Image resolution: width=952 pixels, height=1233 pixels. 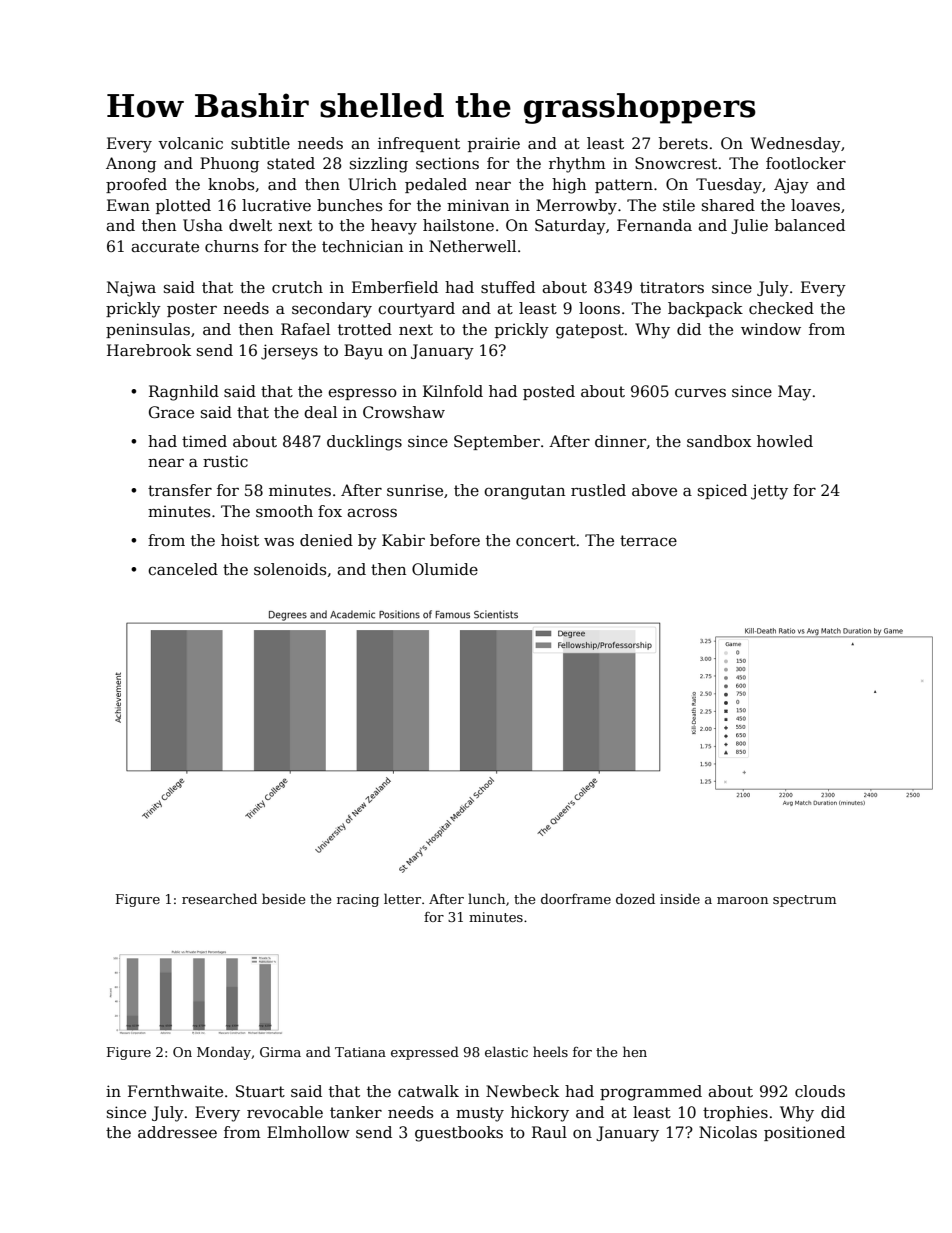 I want to click on rustled, so click(x=598, y=490).
